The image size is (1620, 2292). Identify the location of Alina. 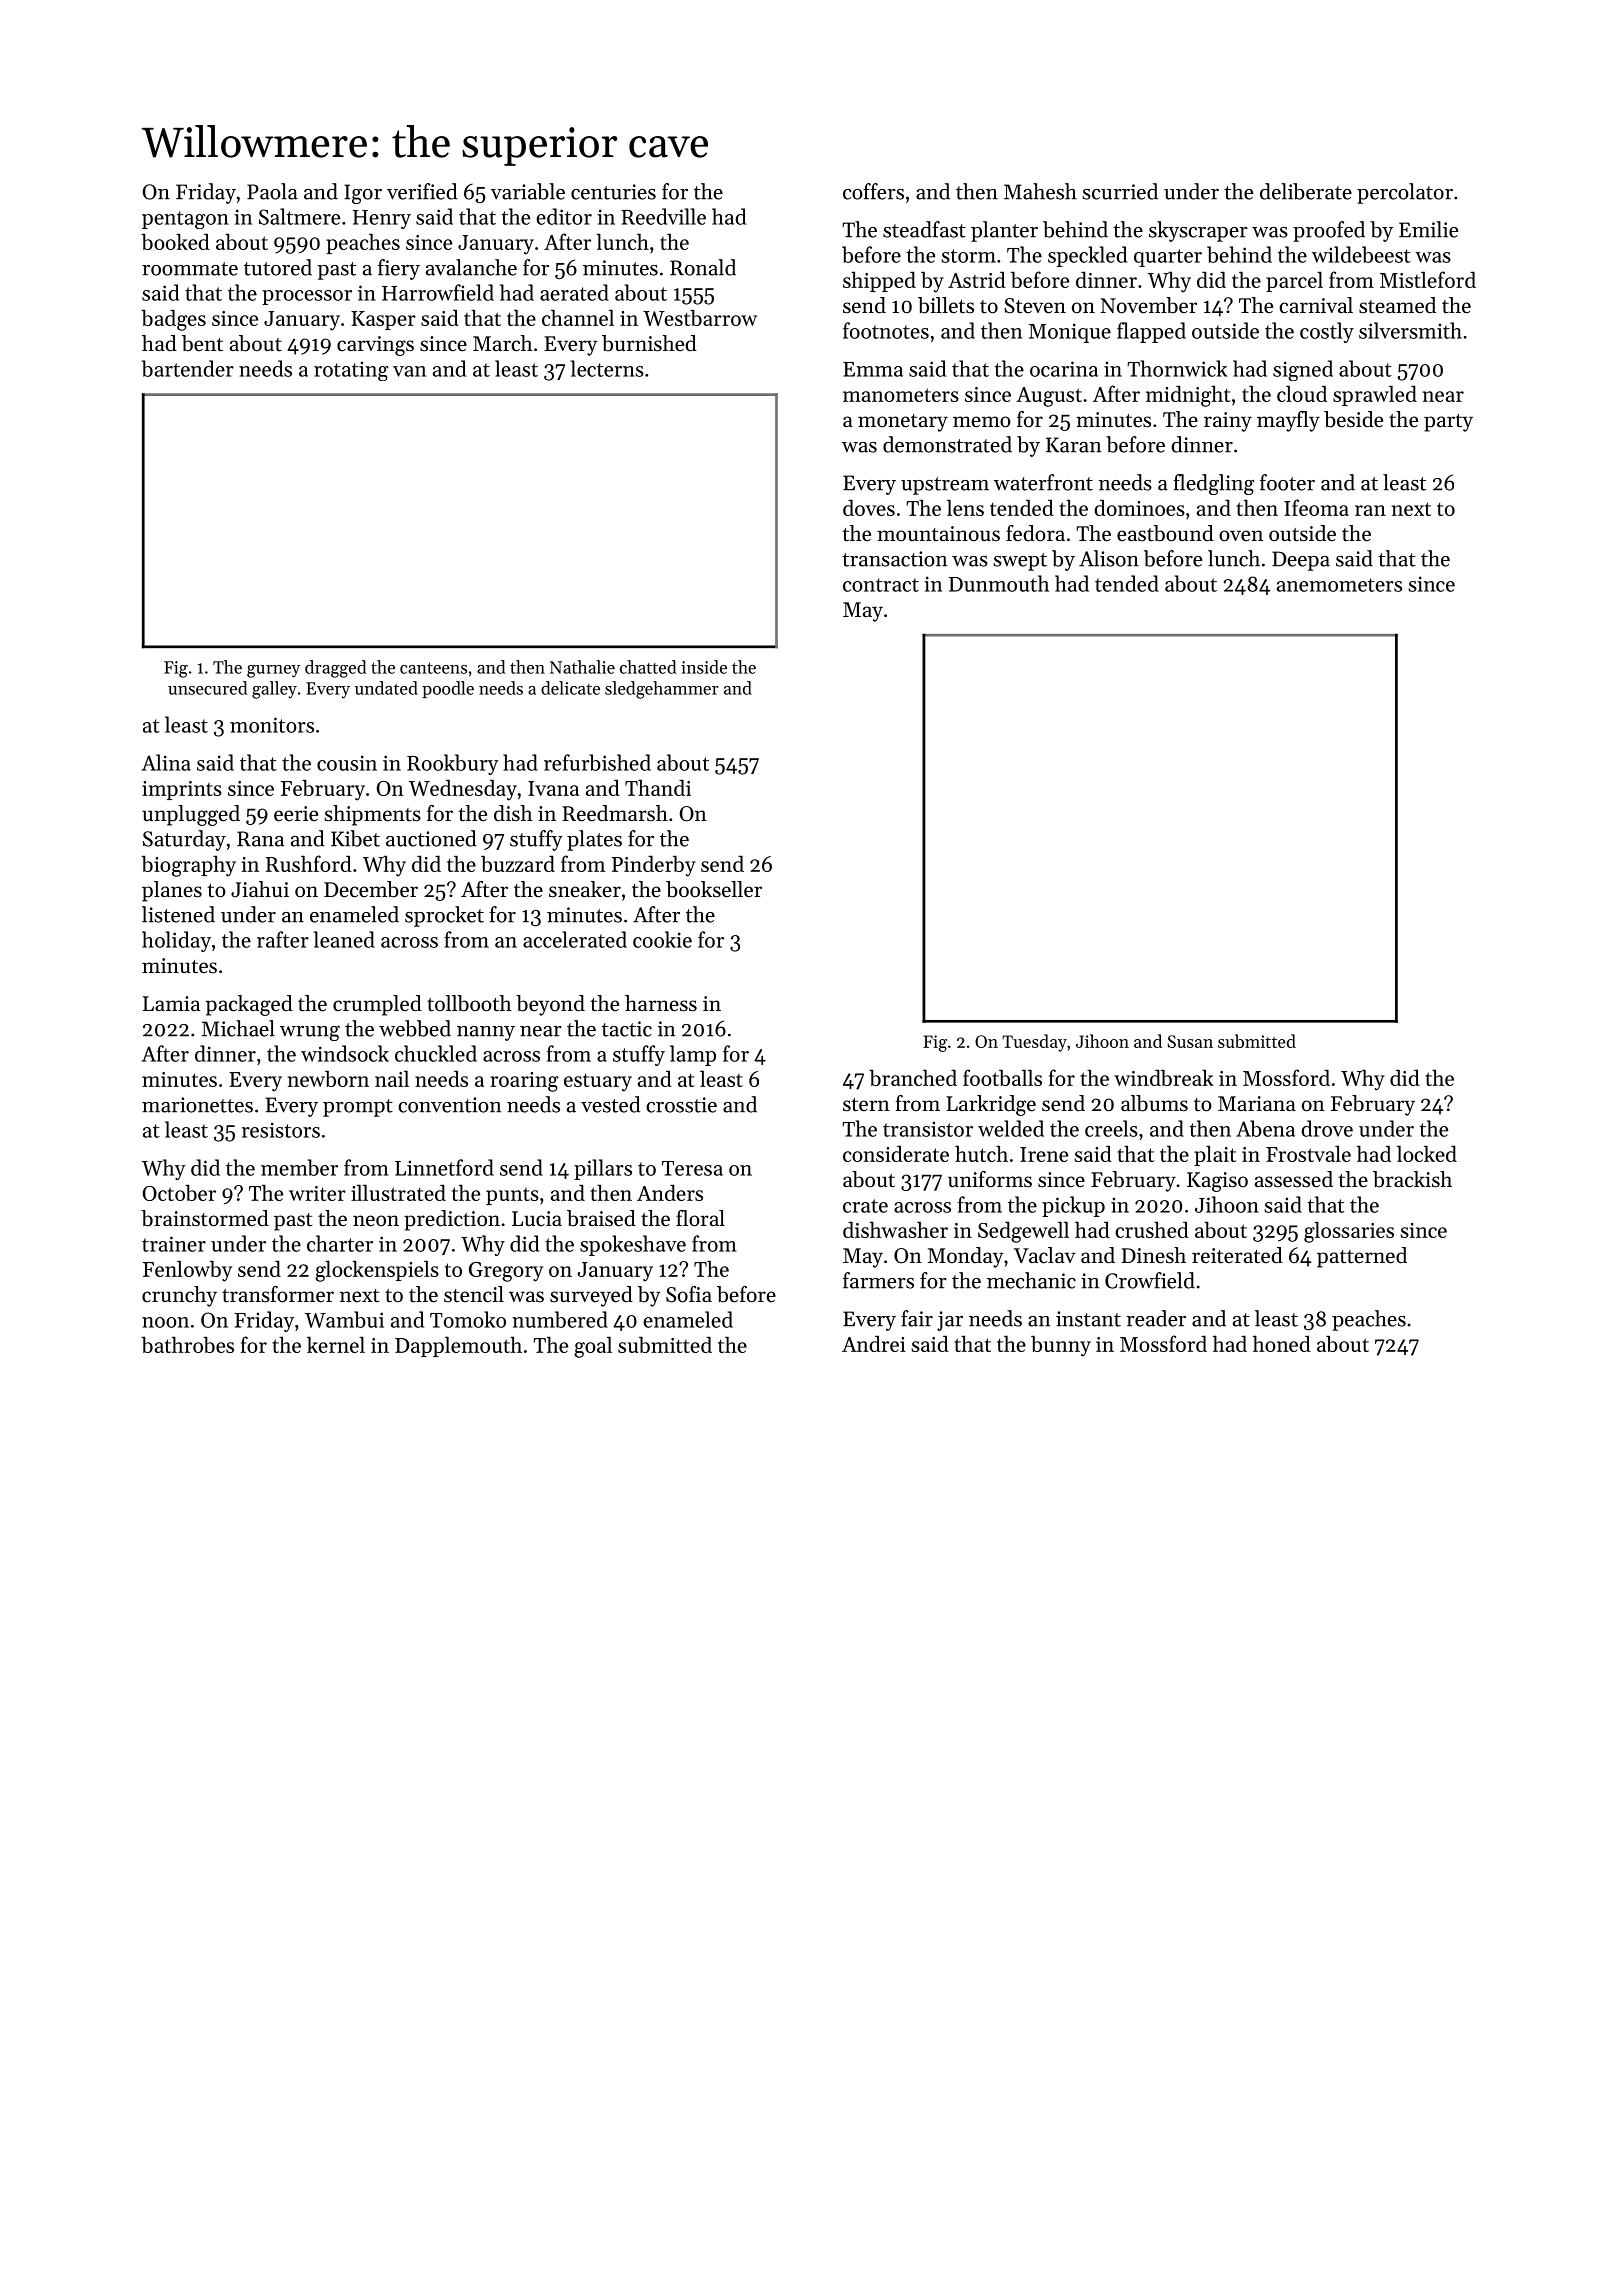
(166, 762).
